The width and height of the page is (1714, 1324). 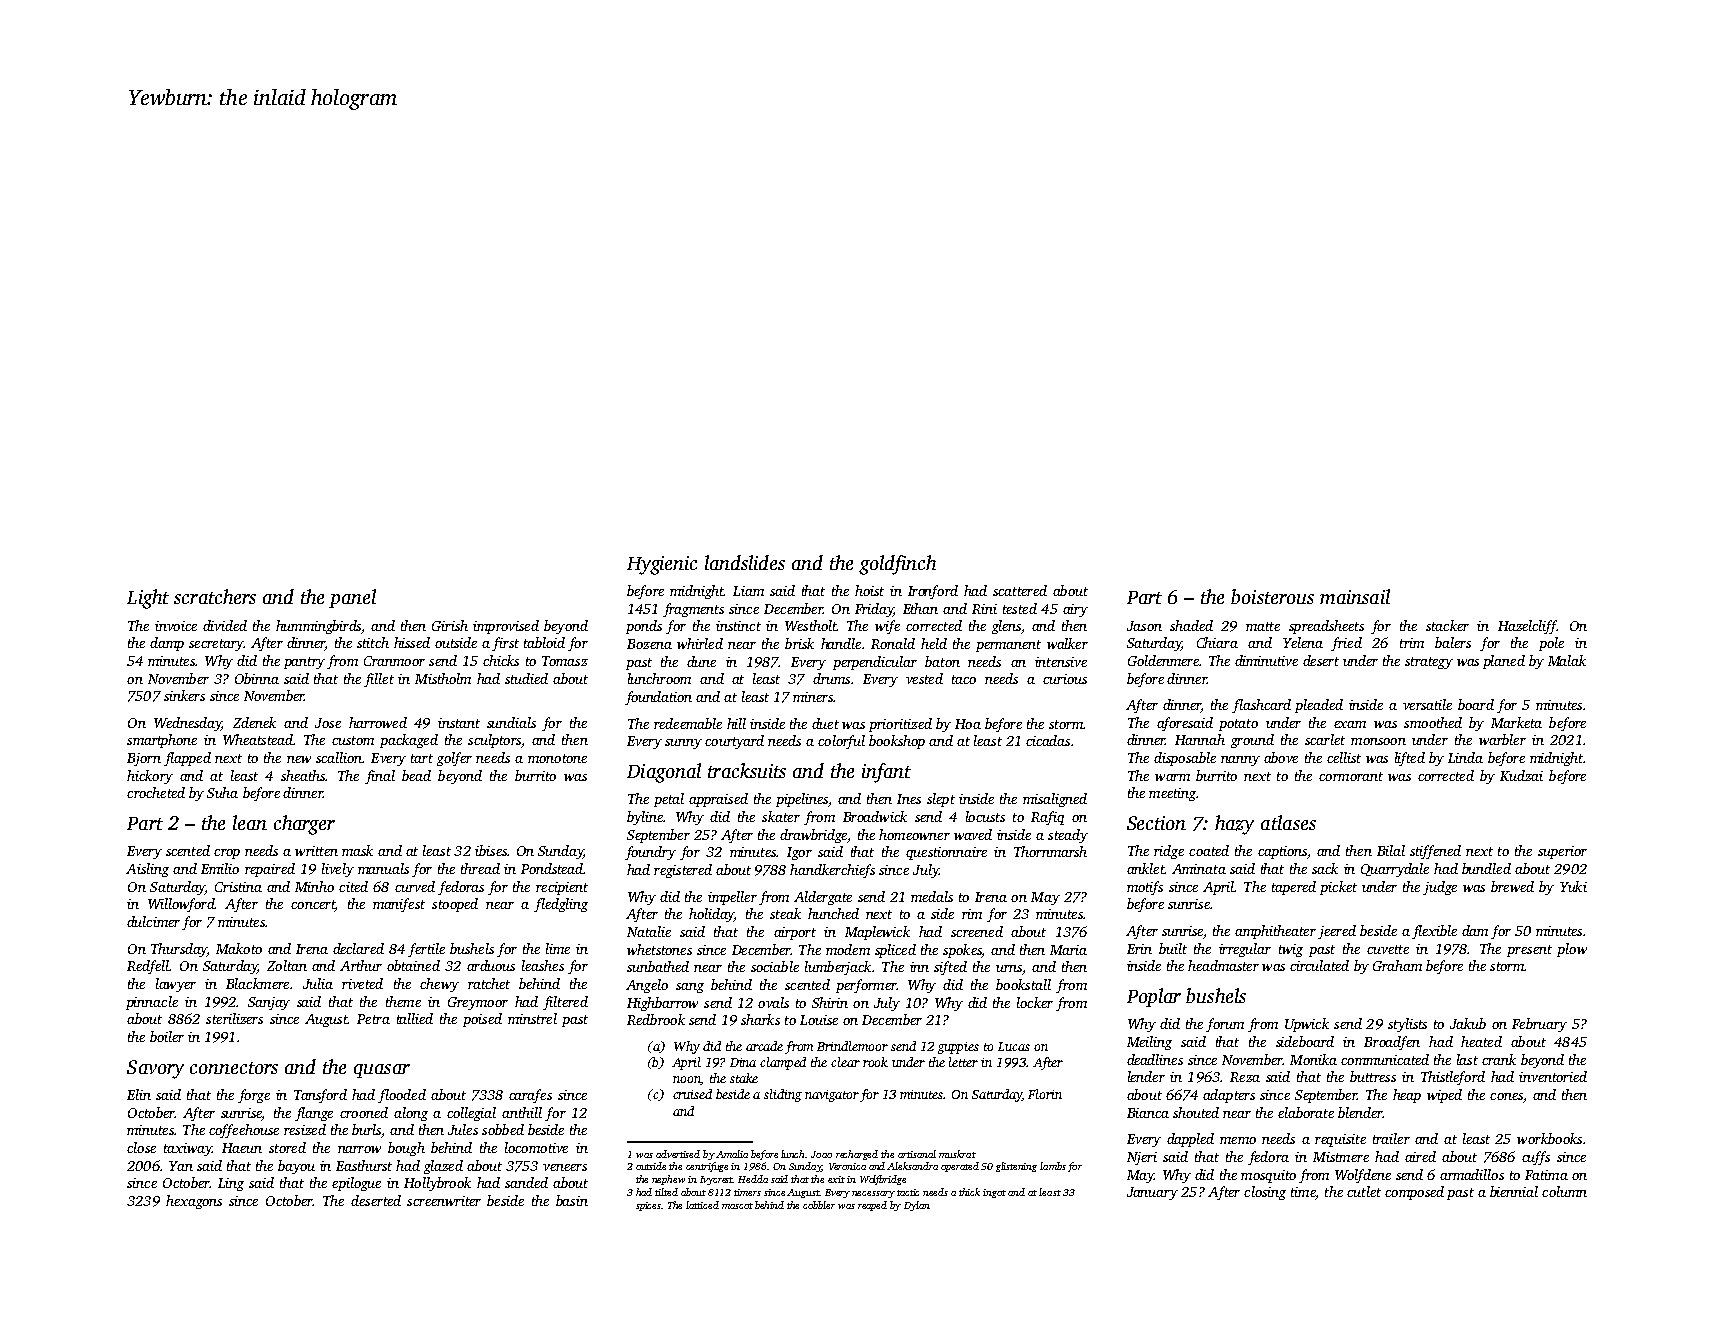 I want to click on Suha, so click(x=222, y=792).
